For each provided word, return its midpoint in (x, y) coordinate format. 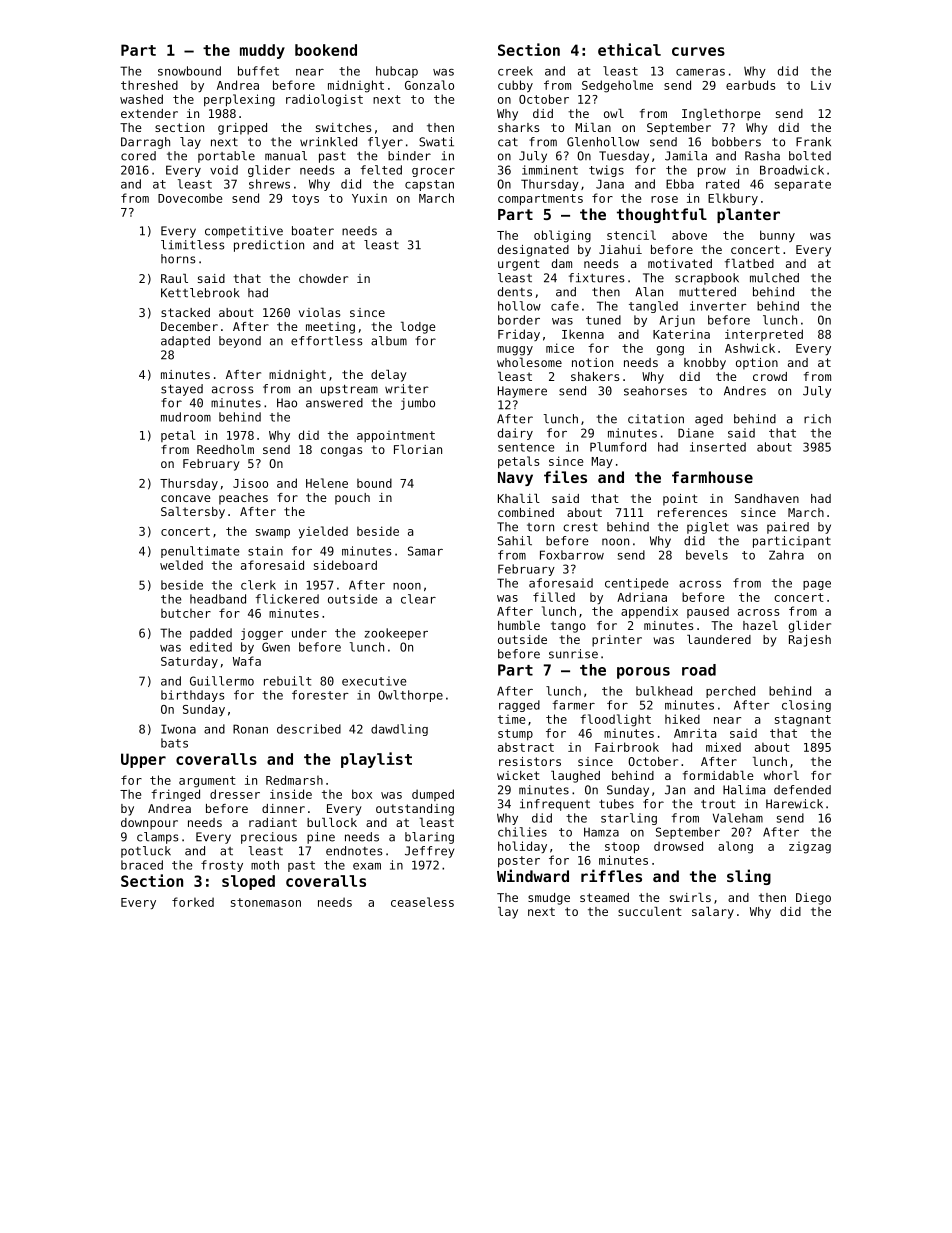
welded (181, 565)
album (389, 341)
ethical (629, 49)
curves (698, 51)
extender (149, 113)
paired (788, 528)
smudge (549, 899)
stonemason (266, 902)
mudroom (186, 417)
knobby (705, 364)
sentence (526, 447)
